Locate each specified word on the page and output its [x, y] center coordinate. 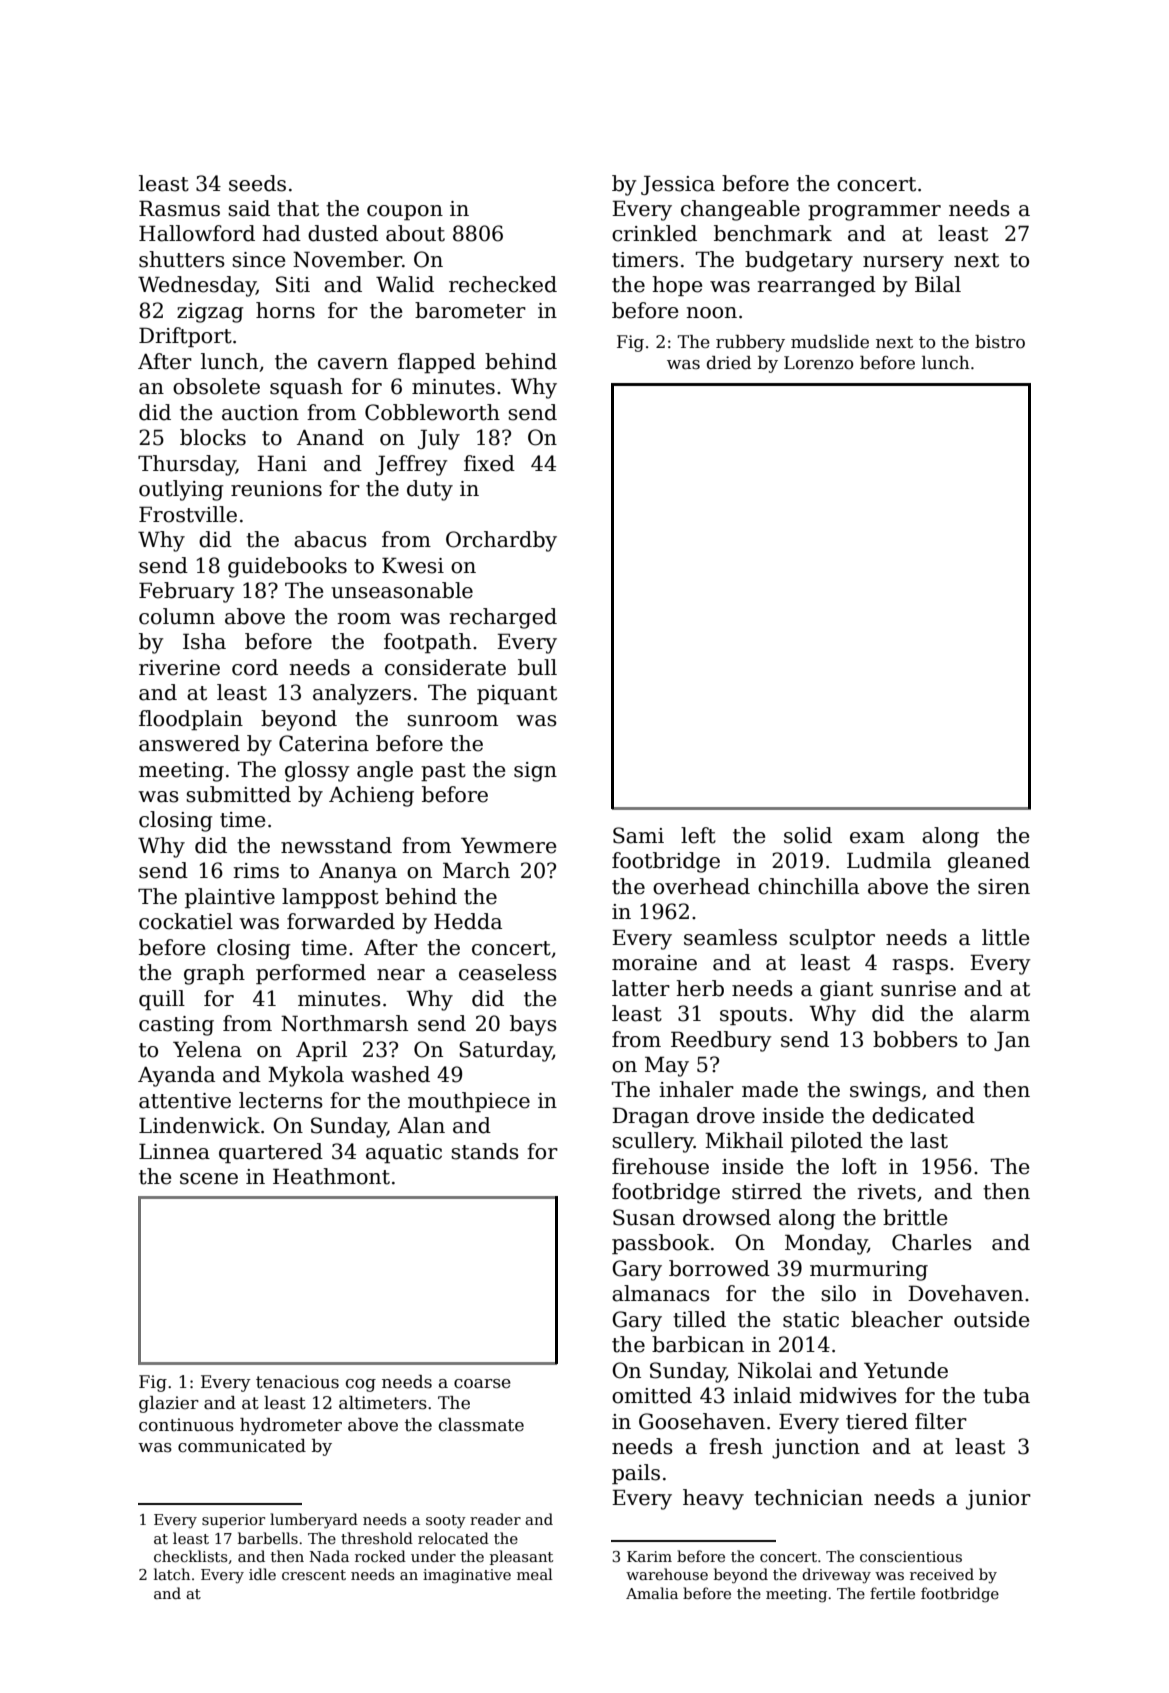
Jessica [678, 185]
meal [535, 1574]
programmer [874, 213]
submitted [238, 794]
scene [209, 1179]
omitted [652, 1395]
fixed [489, 463]
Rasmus [179, 208]
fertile [892, 1593]
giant [846, 991]
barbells [268, 1538]
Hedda [468, 921]
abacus [330, 539]
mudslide [830, 342]
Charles [932, 1242]
